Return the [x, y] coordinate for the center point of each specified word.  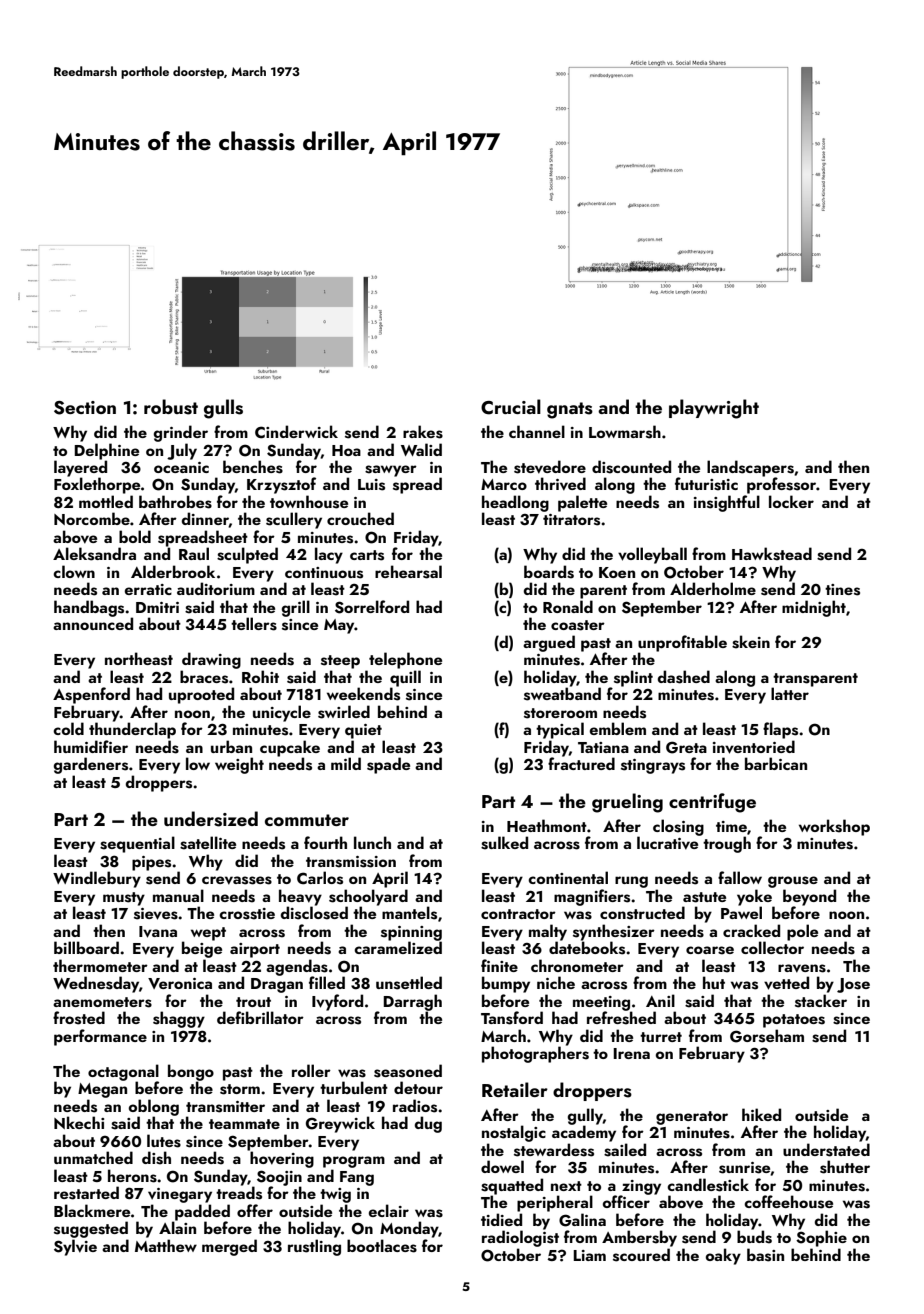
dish [156, 1158]
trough [727, 844]
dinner [205, 519]
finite [499, 965]
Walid [421, 449]
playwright [714, 409]
